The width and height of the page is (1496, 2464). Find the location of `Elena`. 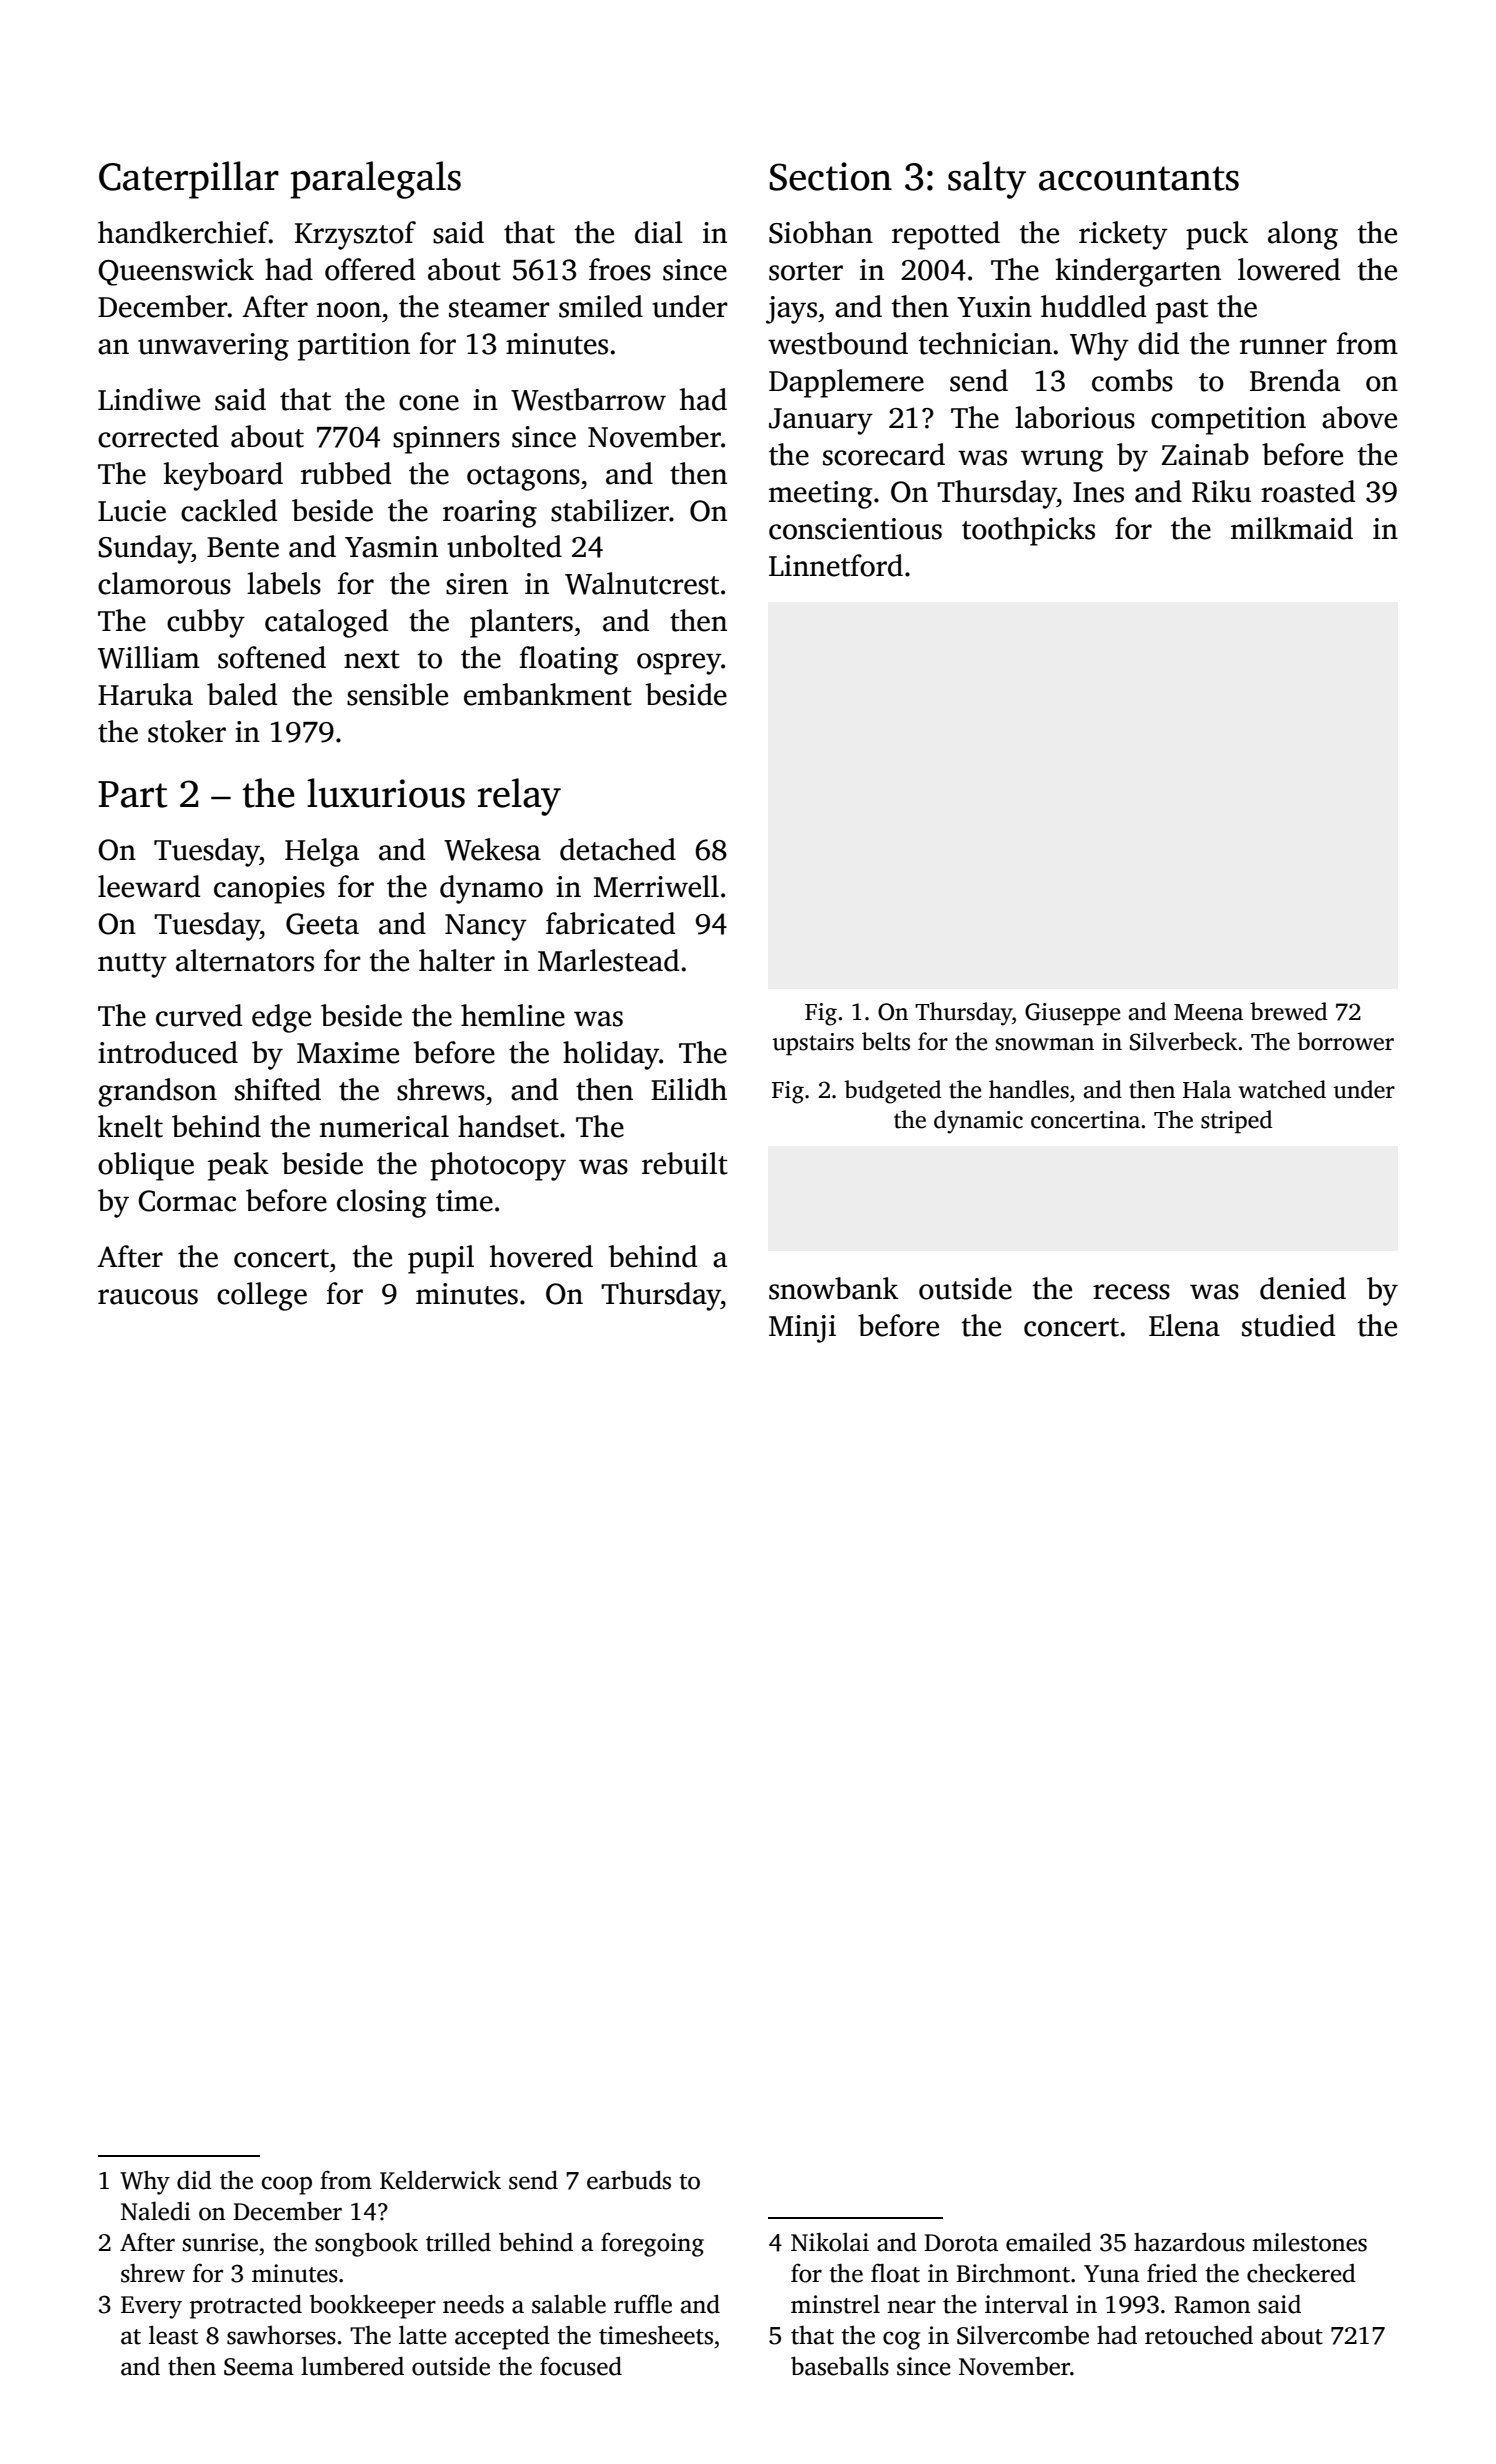

Elena is located at coordinates (1184, 1325).
